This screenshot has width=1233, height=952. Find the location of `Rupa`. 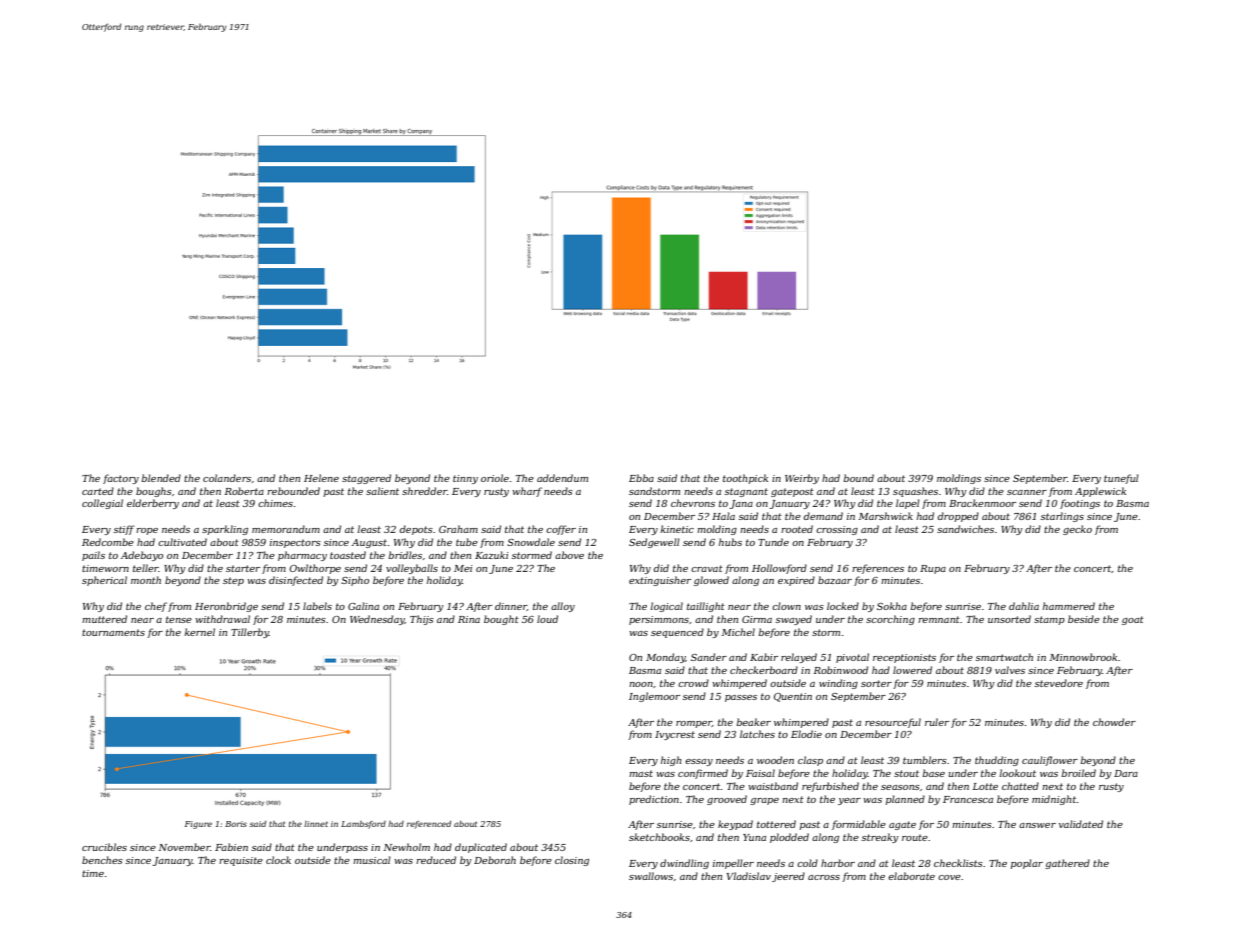

Rupa is located at coordinates (933, 569).
